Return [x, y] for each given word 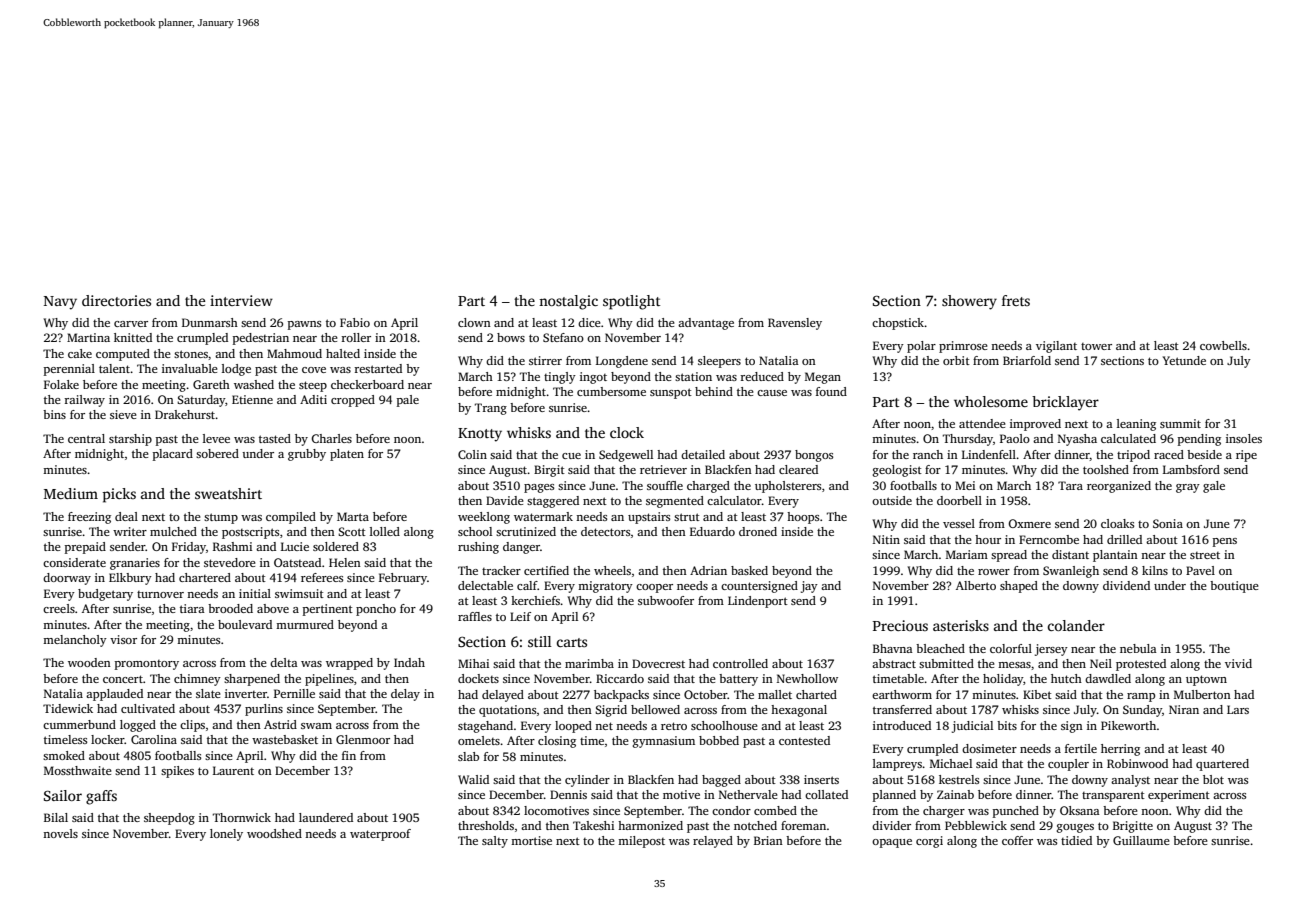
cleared [798, 469]
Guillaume [1141, 840]
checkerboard [367, 384]
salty [495, 842]
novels [60, 833]
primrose [963, 347]
